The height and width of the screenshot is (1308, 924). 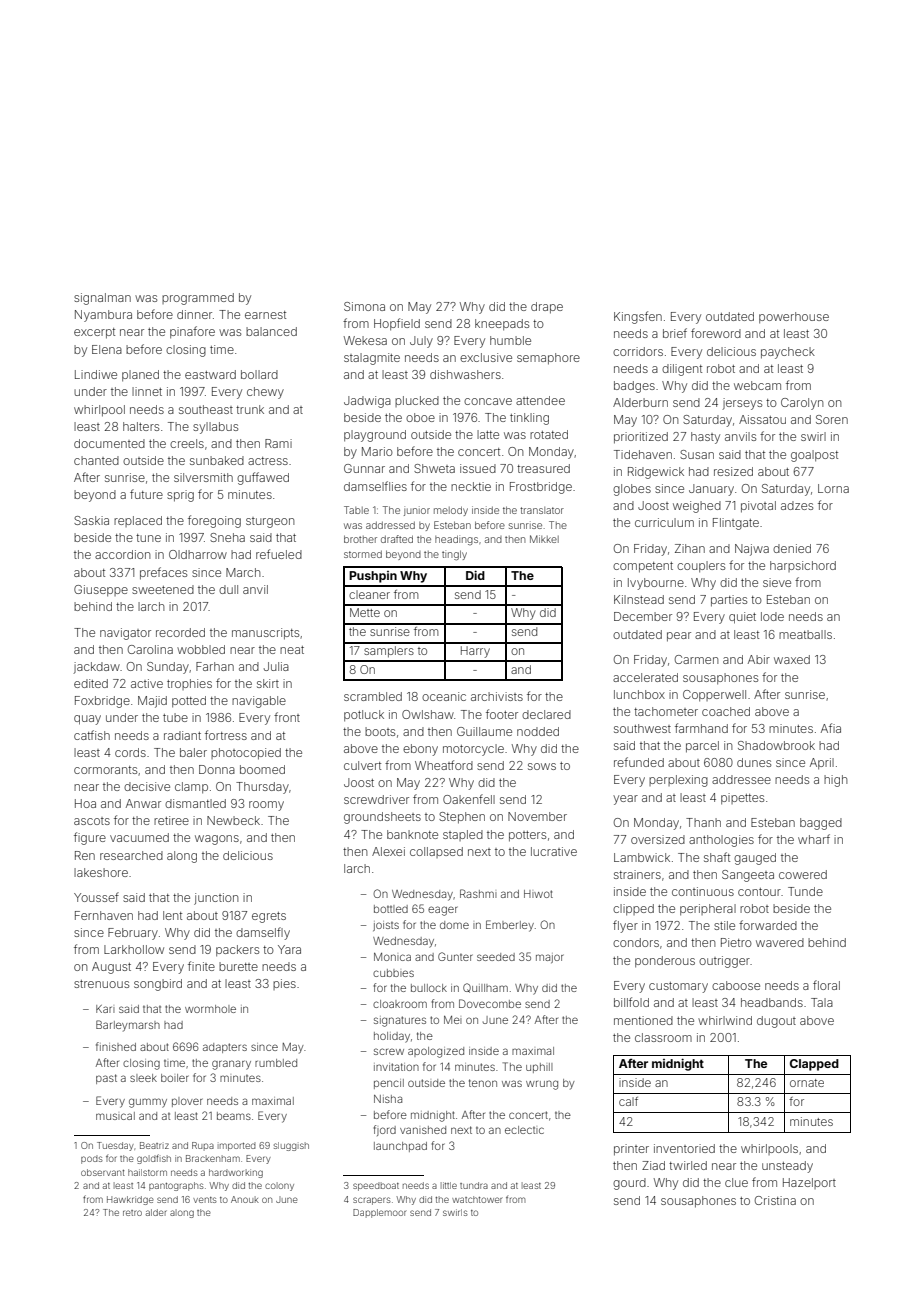 I want to click on watchtower, so click(x=477, y=1199).
